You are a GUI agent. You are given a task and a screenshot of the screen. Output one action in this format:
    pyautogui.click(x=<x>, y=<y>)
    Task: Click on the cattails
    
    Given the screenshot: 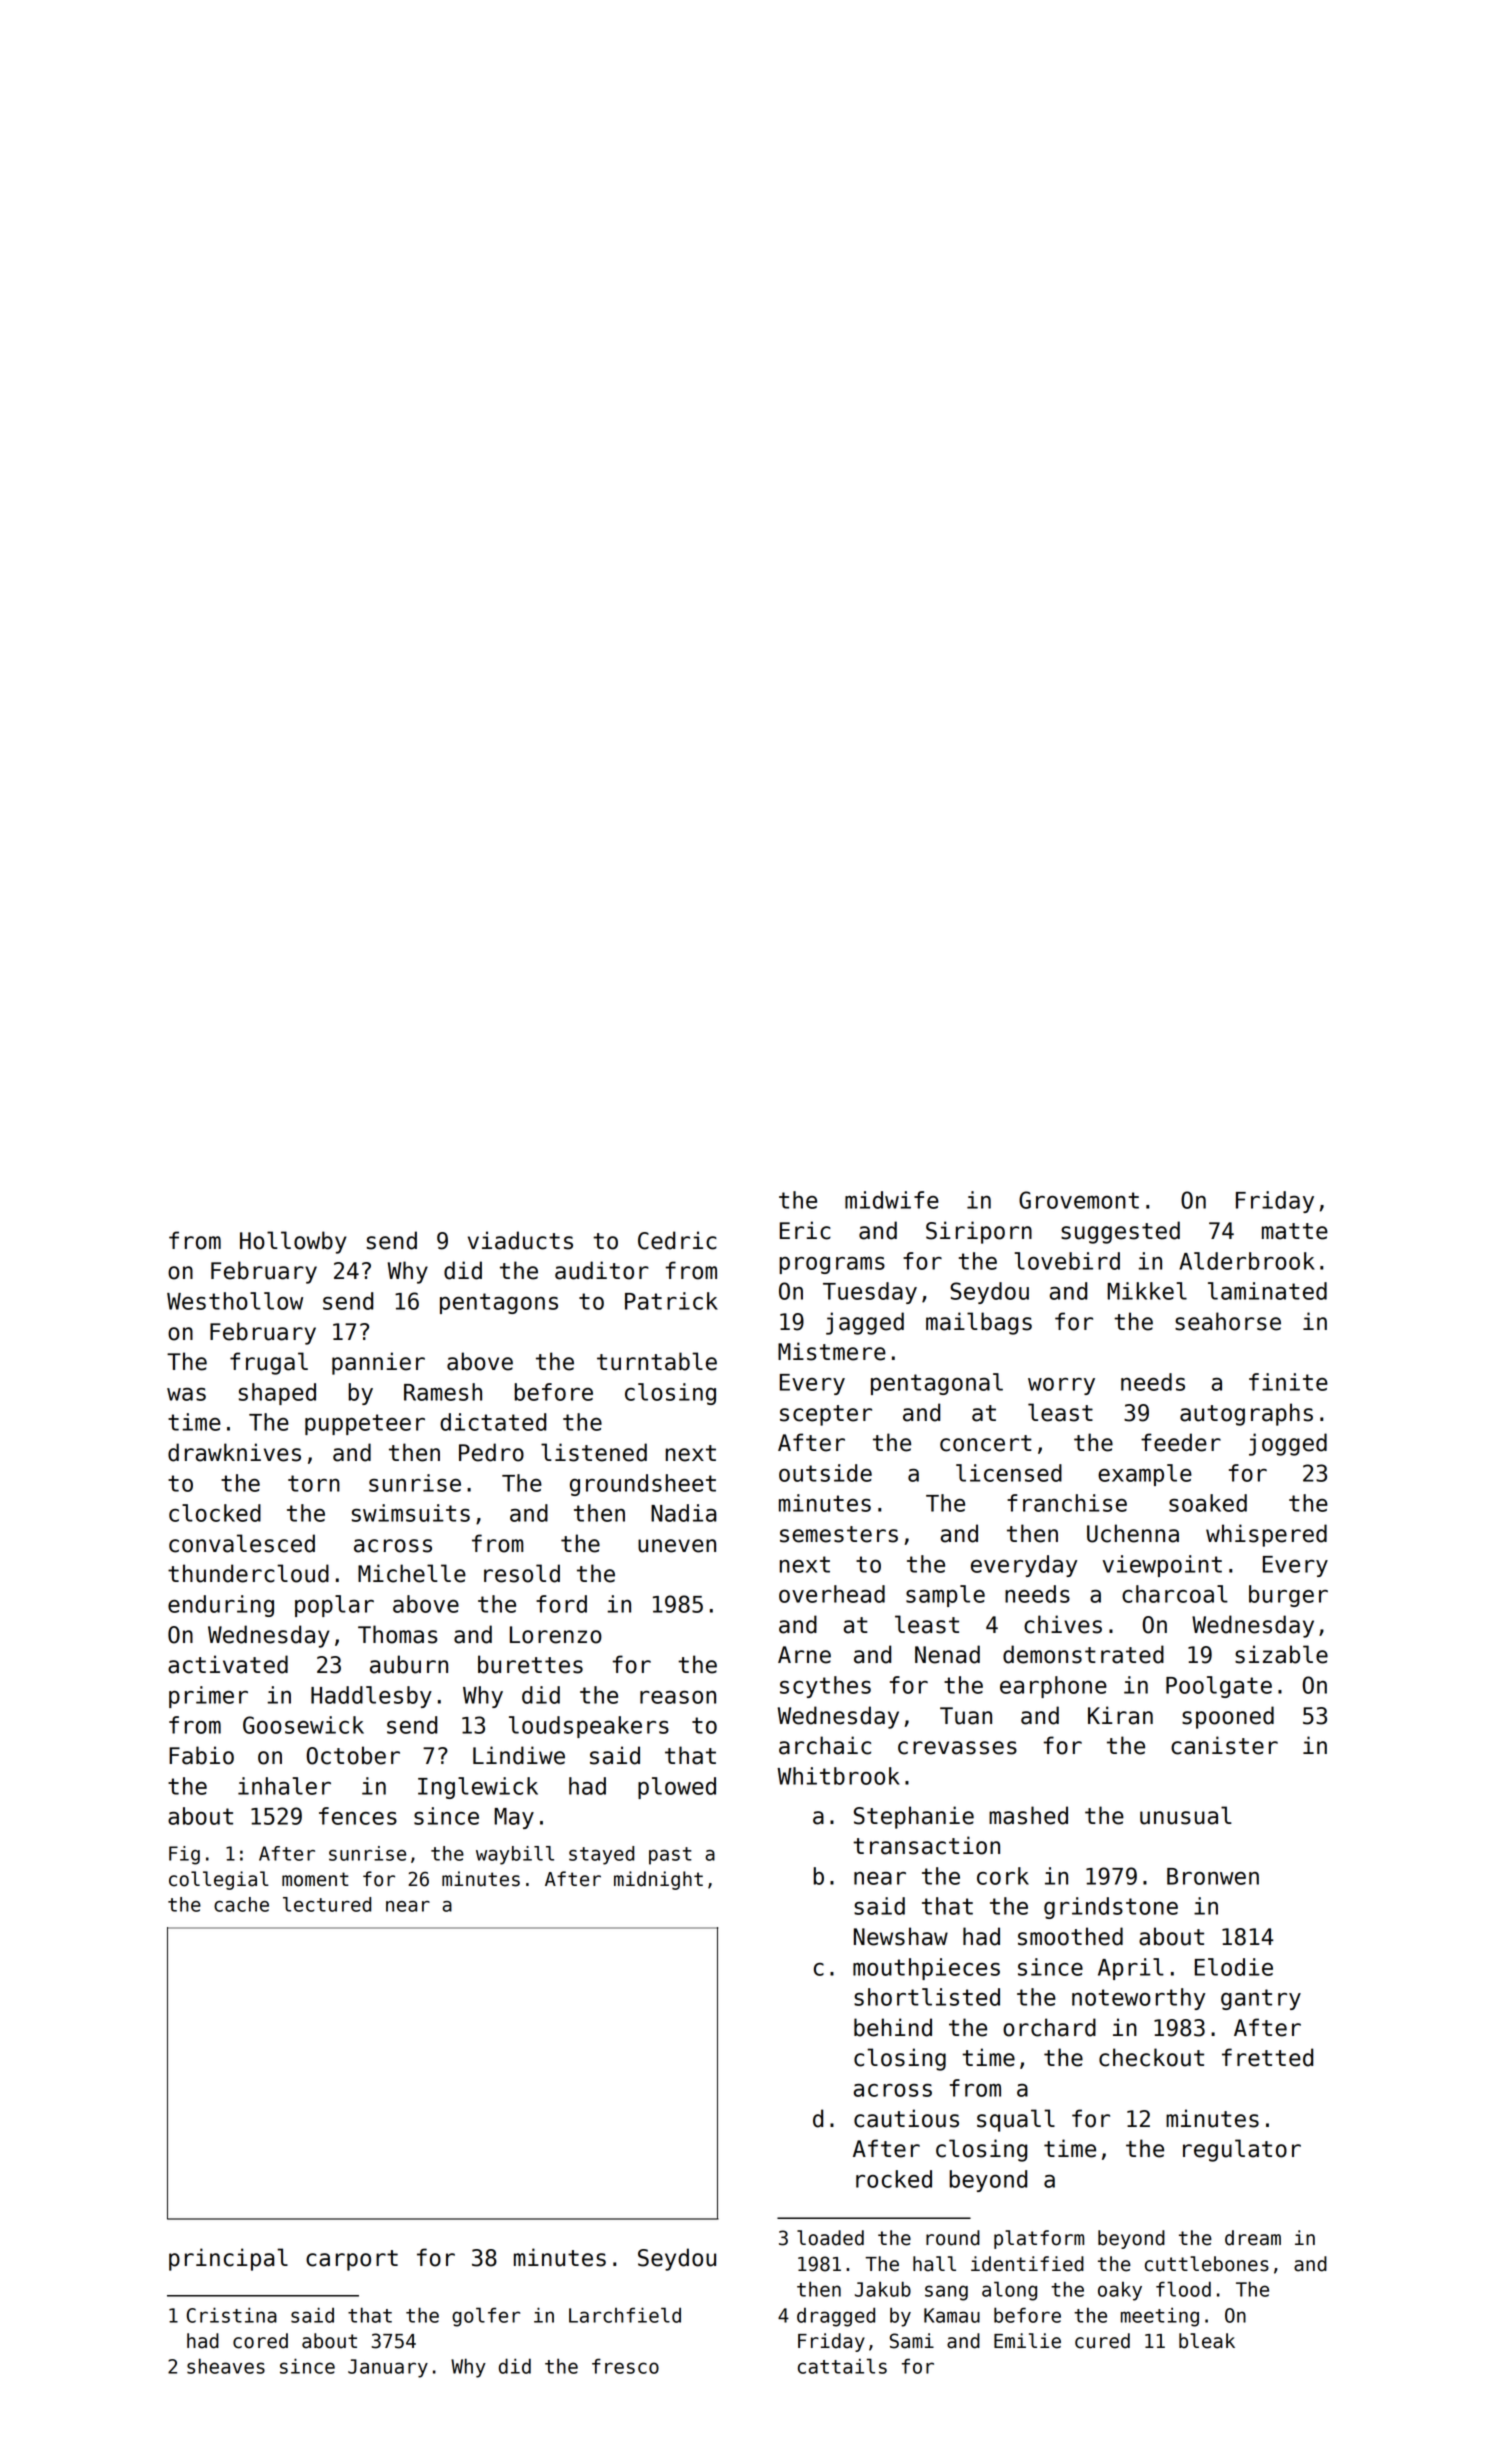 What is the action you would take?
    pyautogui.click(x=842, y=2366)
